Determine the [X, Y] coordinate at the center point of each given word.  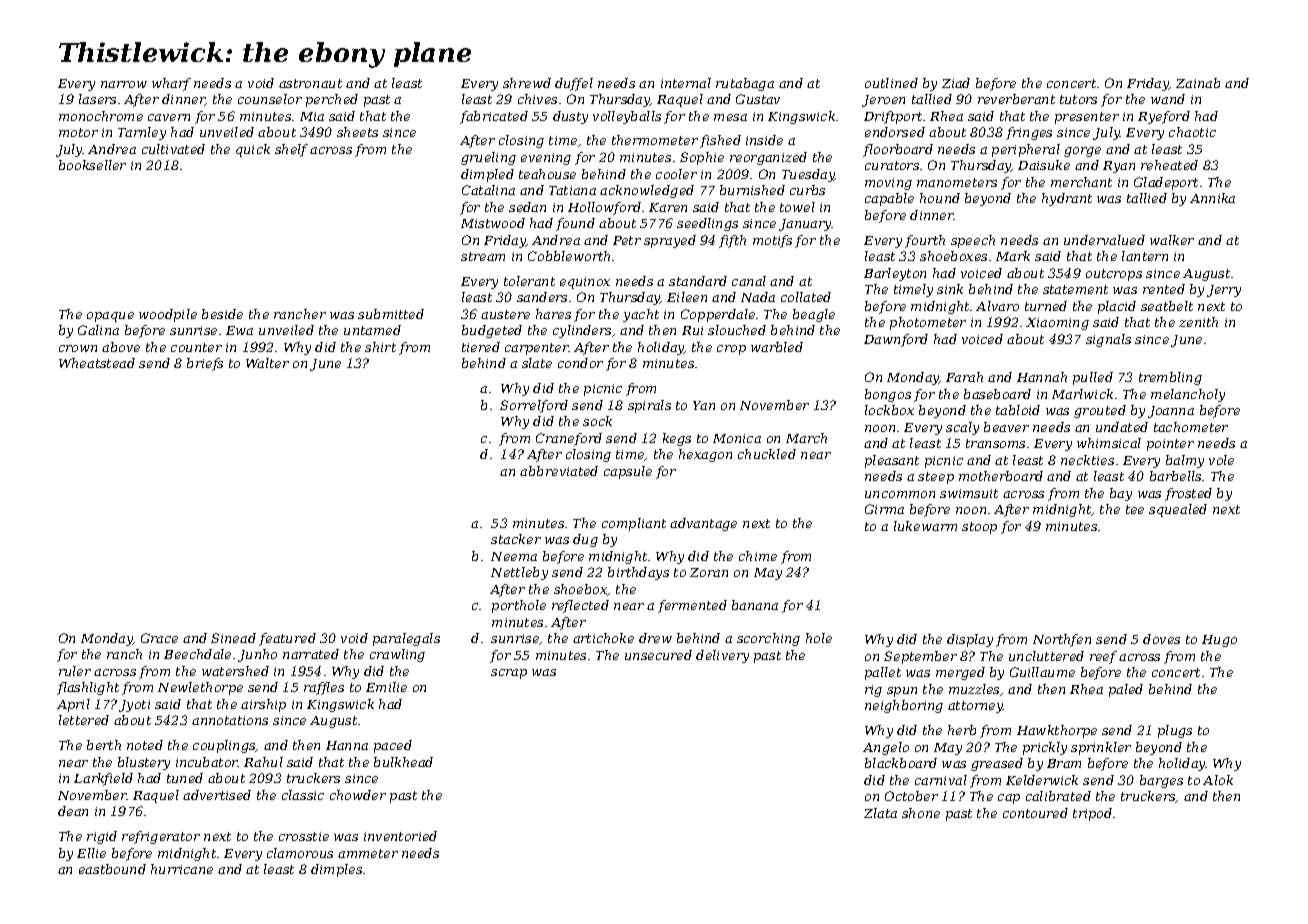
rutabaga [745, 84]
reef [1103, 657]
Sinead [233, 638]
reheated [1169, 165]
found [575, 224]
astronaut [310, 83]
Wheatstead [97, 363]
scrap [509, 674]
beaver [1006, 427]
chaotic [1192, 132]
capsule [628, 472]
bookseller [92, 165]
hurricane [182, 869]
